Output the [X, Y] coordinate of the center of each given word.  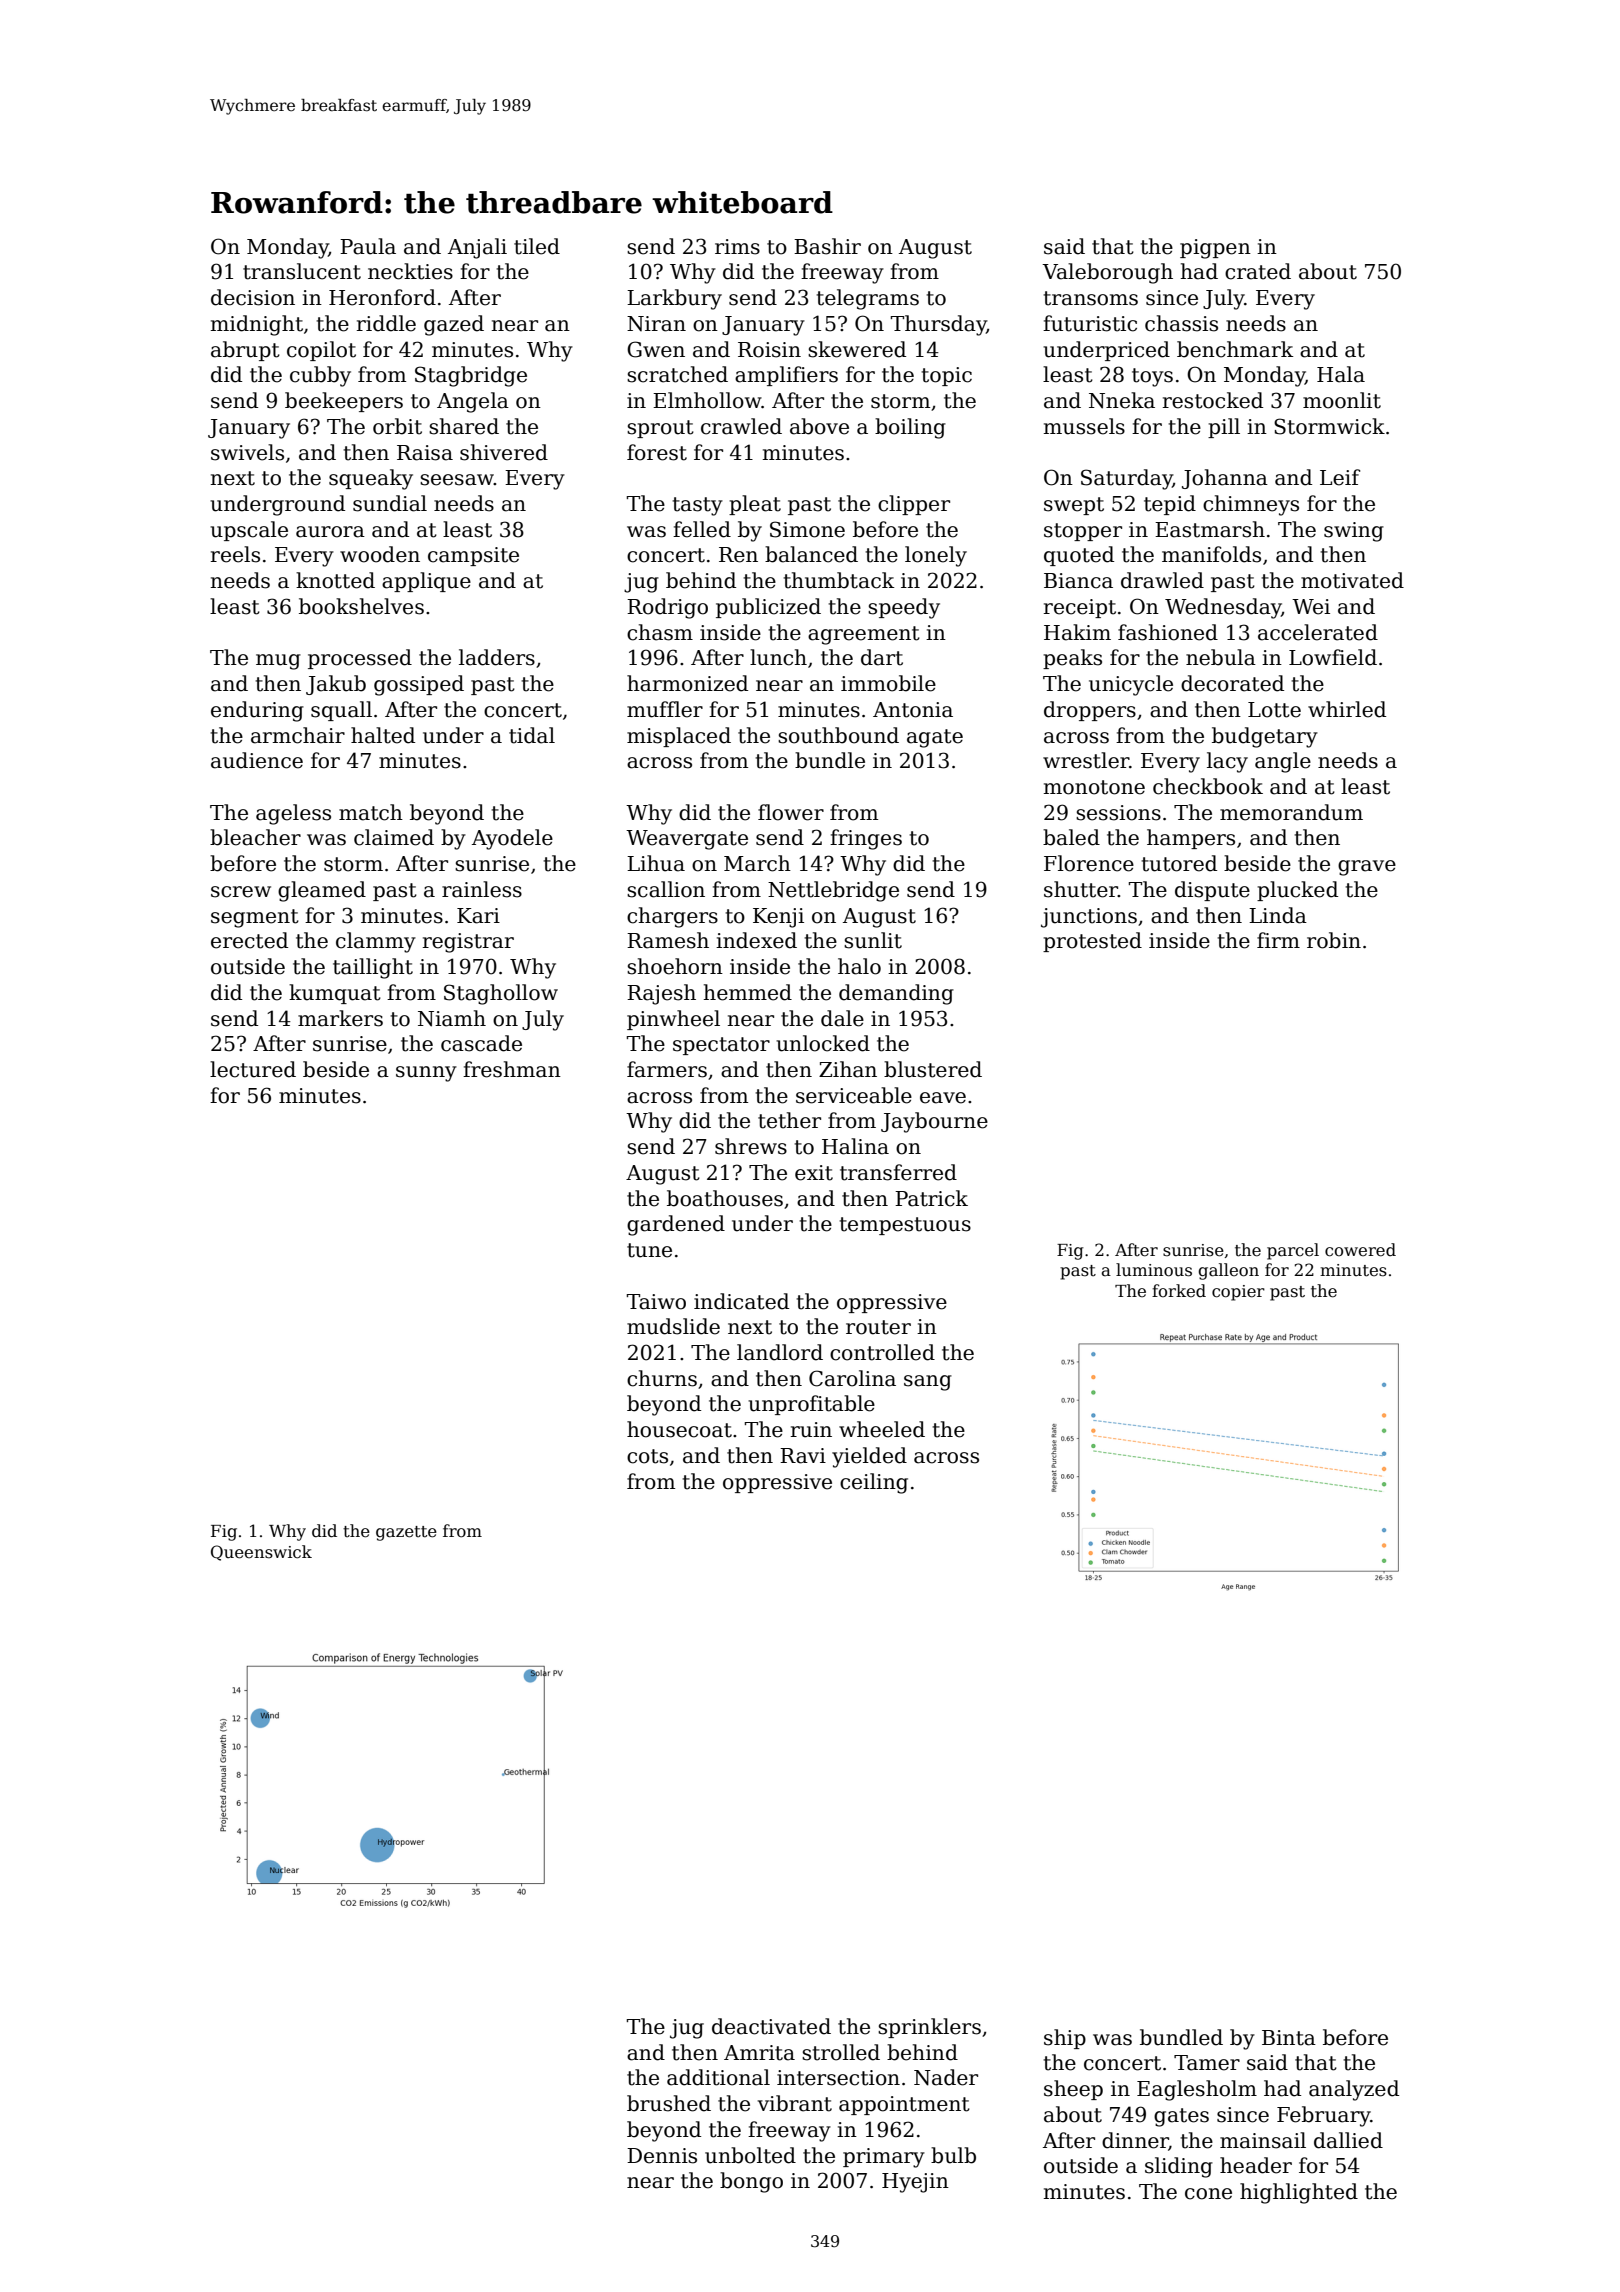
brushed [669, 2103]
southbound [838, 735]
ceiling [874, 1483]
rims [737, 247]
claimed [394, 837]
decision [253, 297]
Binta [1289, 2038]
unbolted [750, 2155]
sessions [1118, 813]
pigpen [1215, 249]
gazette [406, 1533]
